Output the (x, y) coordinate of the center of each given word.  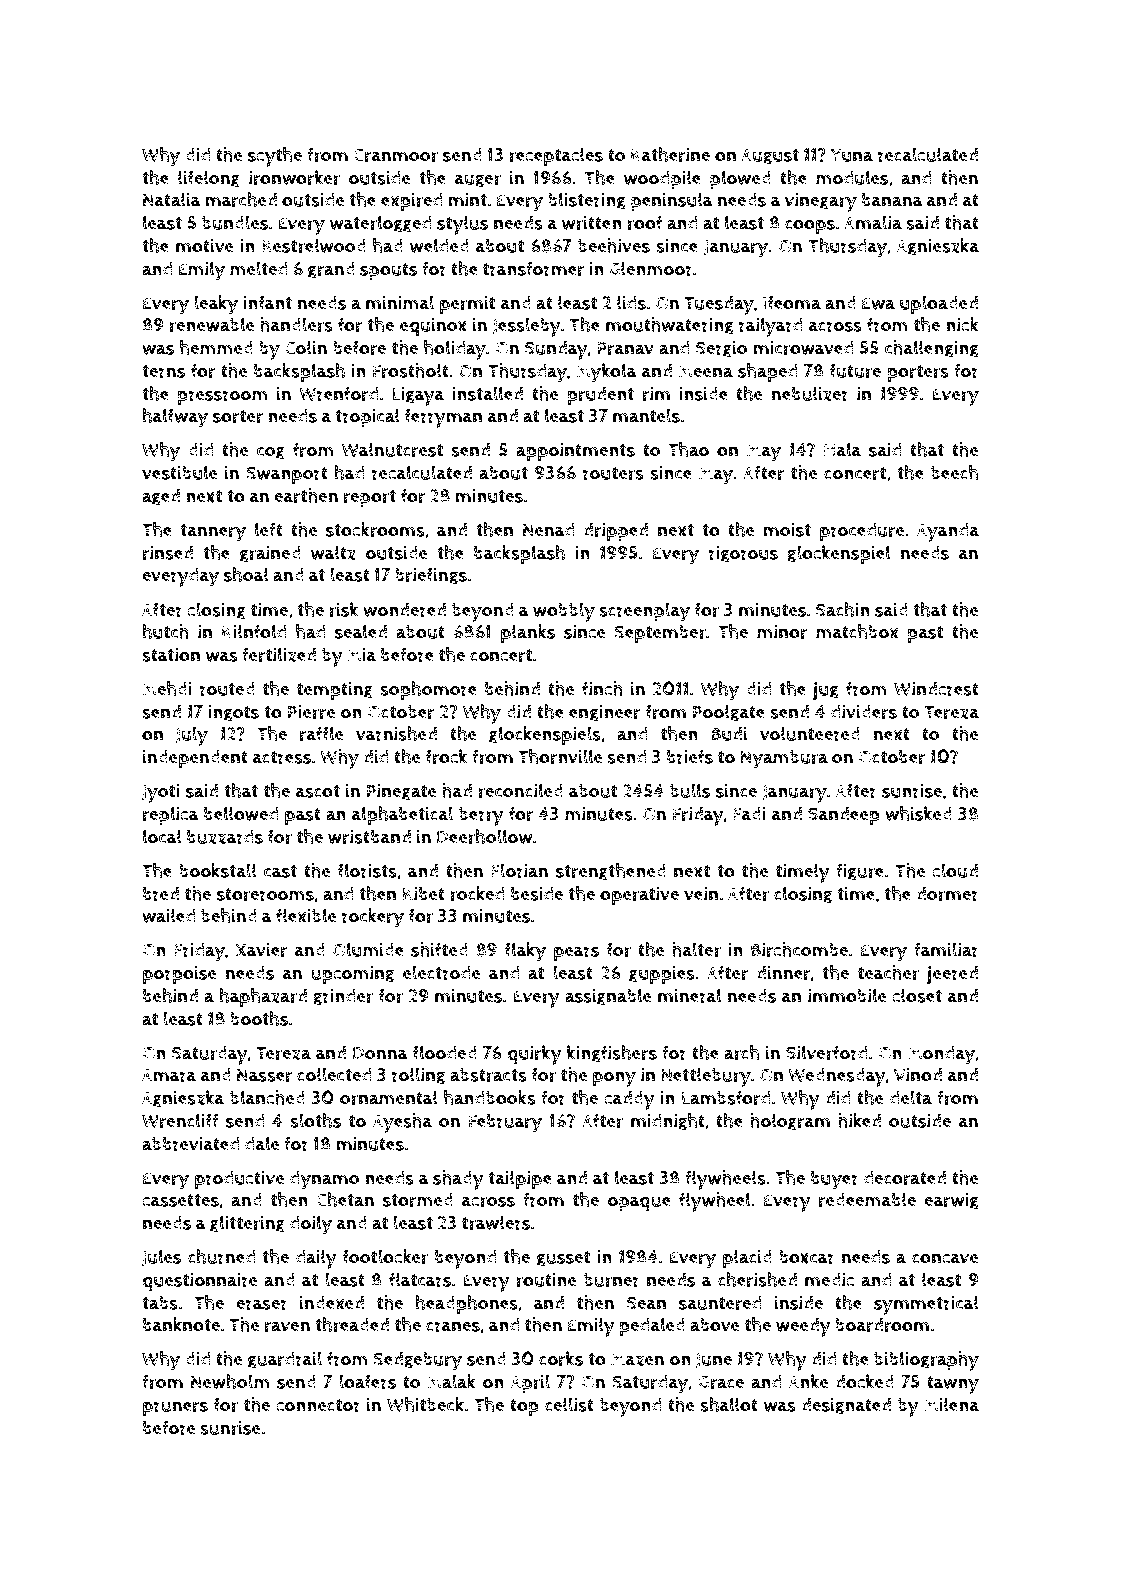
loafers (367, 1381)
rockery (373, 918)
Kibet (424, 894)
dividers (864, 712)
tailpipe (520, 1179)
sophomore (428, 690)
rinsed (168, 553)
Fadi (749, 814)
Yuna (851, 155)
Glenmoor (651, 268)
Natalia (172, 199)
